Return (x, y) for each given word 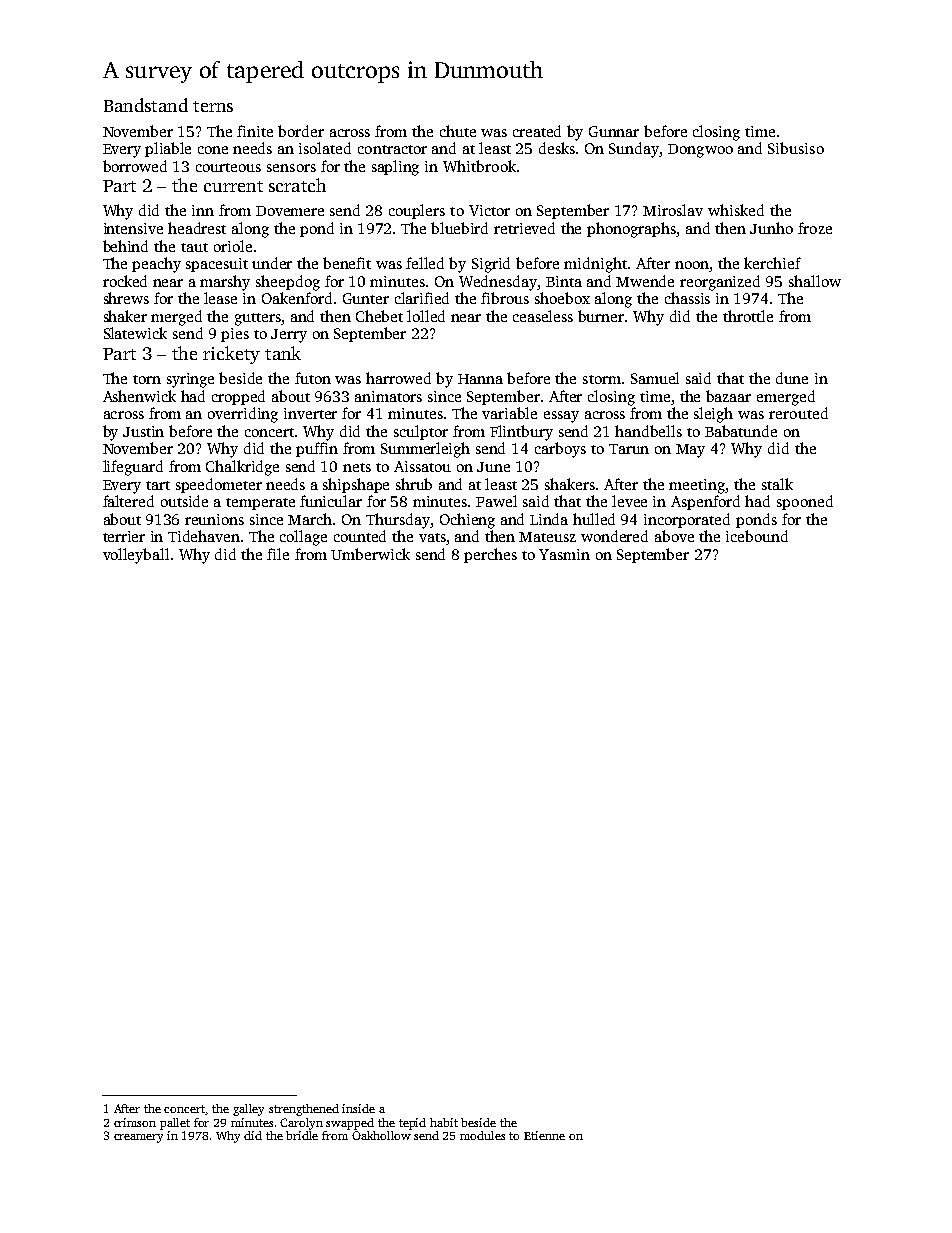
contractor (392, 149)
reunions (214, 519)
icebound (757, 536)
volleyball (136, 556)
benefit (347, 263)
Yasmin (564, 554)
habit (444, 1122)
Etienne (544, 1135)
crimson (135, 1122)
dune (792, 378)
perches (490, 555)
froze (815, 228)
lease (220, 298)
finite (255, 131)
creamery (138, 1138)
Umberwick (370, 554)
